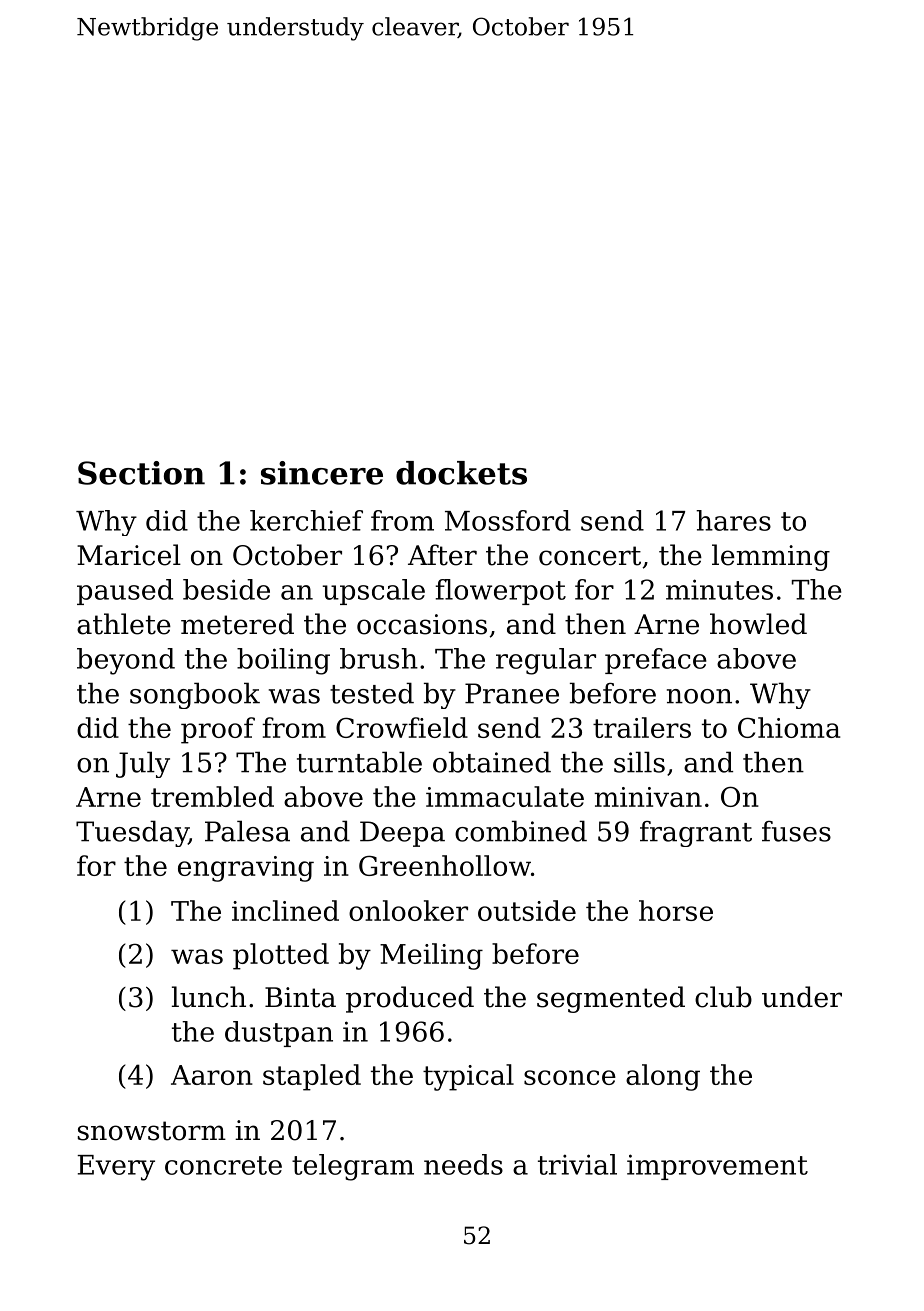 The height and width of the image is (1311, 924). Describe the element at coordinates (577, 1164) in the image. I see `trivial` at that location.
